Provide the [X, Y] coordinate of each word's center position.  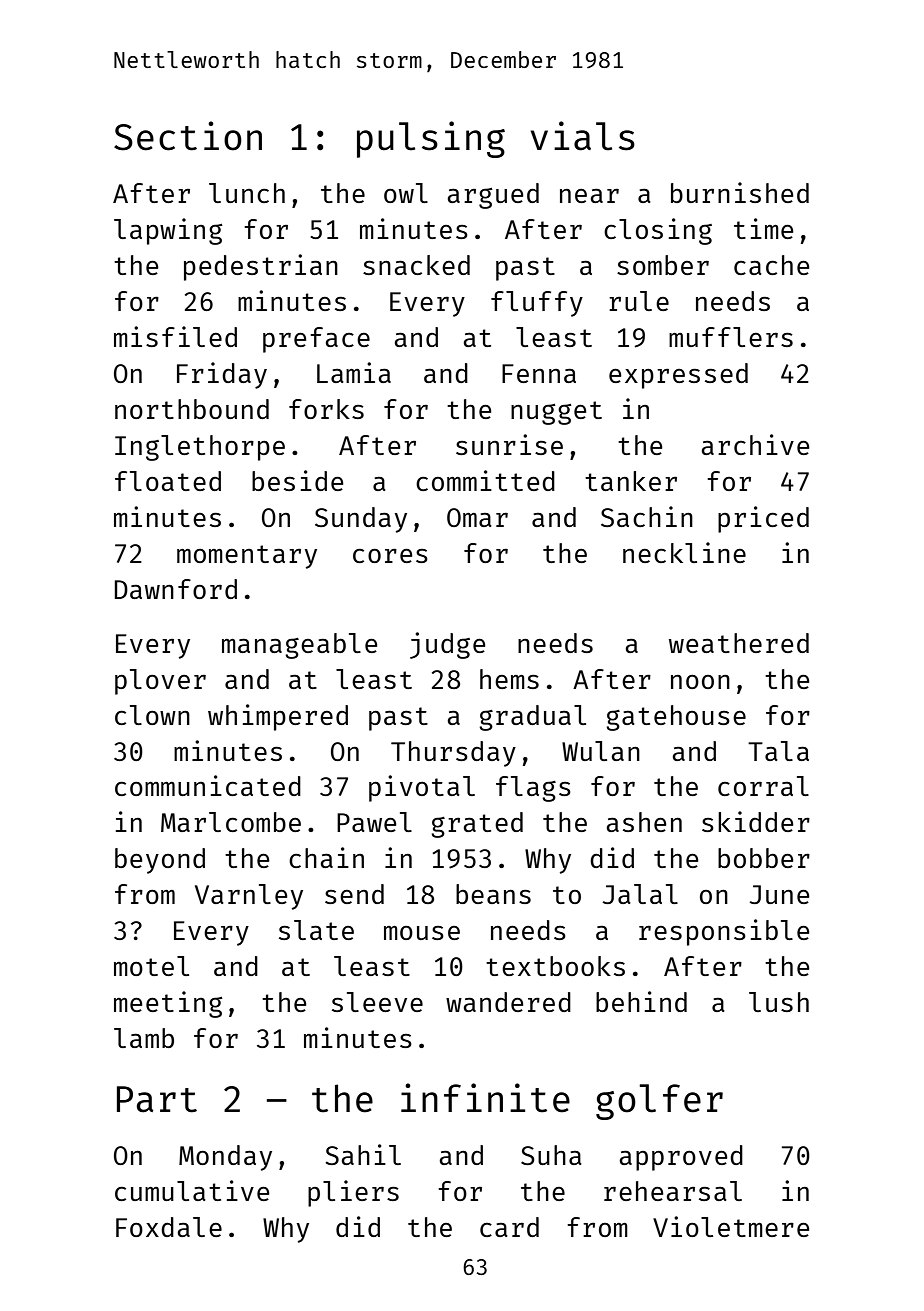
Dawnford [176, 589]
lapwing [168, 231]
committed [485, 480]
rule [639, 301]
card [509, 1227]
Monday [225, 1158]
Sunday [361, 520]
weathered [739, 643]
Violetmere [731, 1226]
